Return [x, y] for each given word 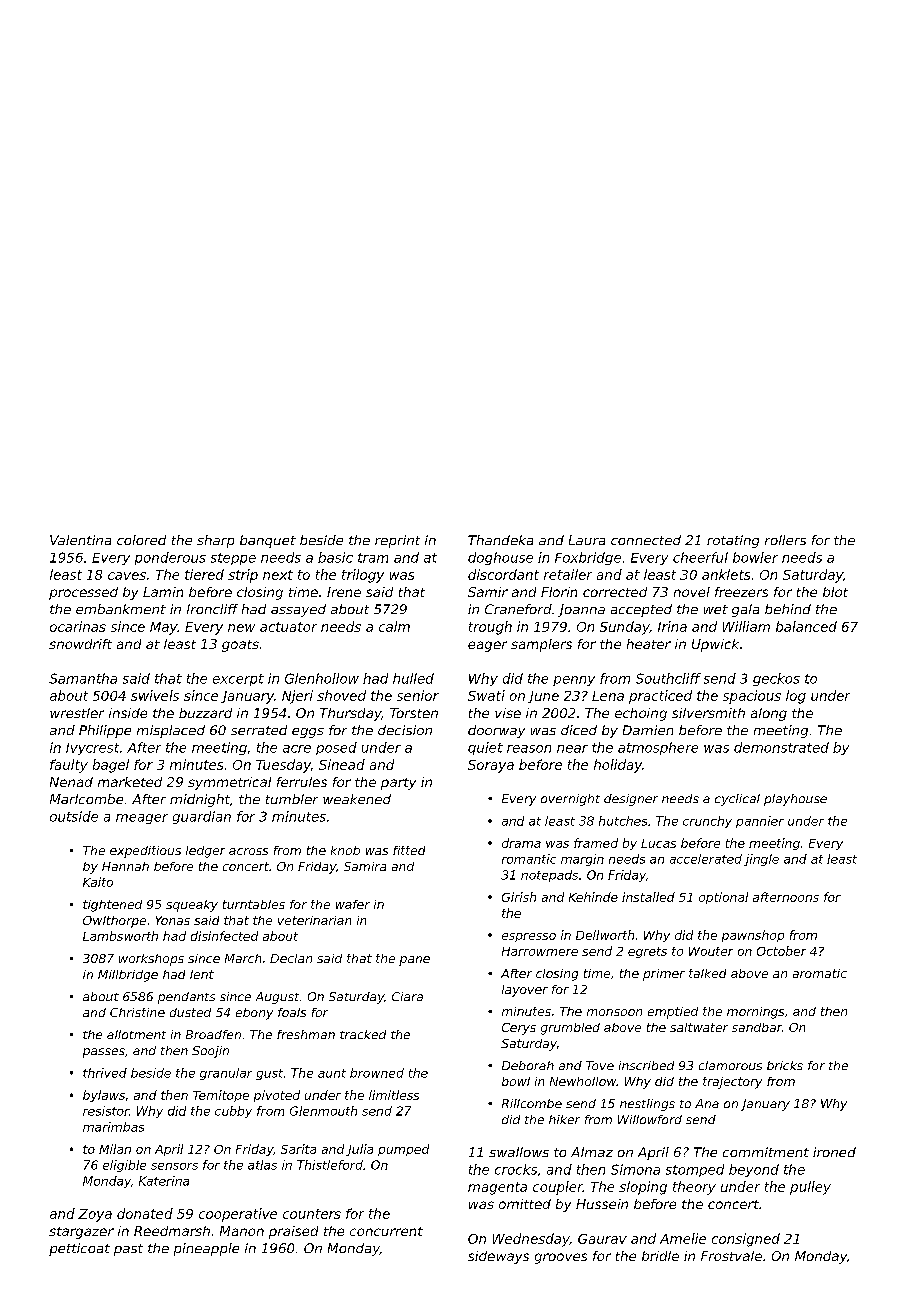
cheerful [700, 557]
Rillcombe [532, 1103]
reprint [397, 541]
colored [141, 540]
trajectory [732, 1083]
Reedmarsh [172, 1231]
